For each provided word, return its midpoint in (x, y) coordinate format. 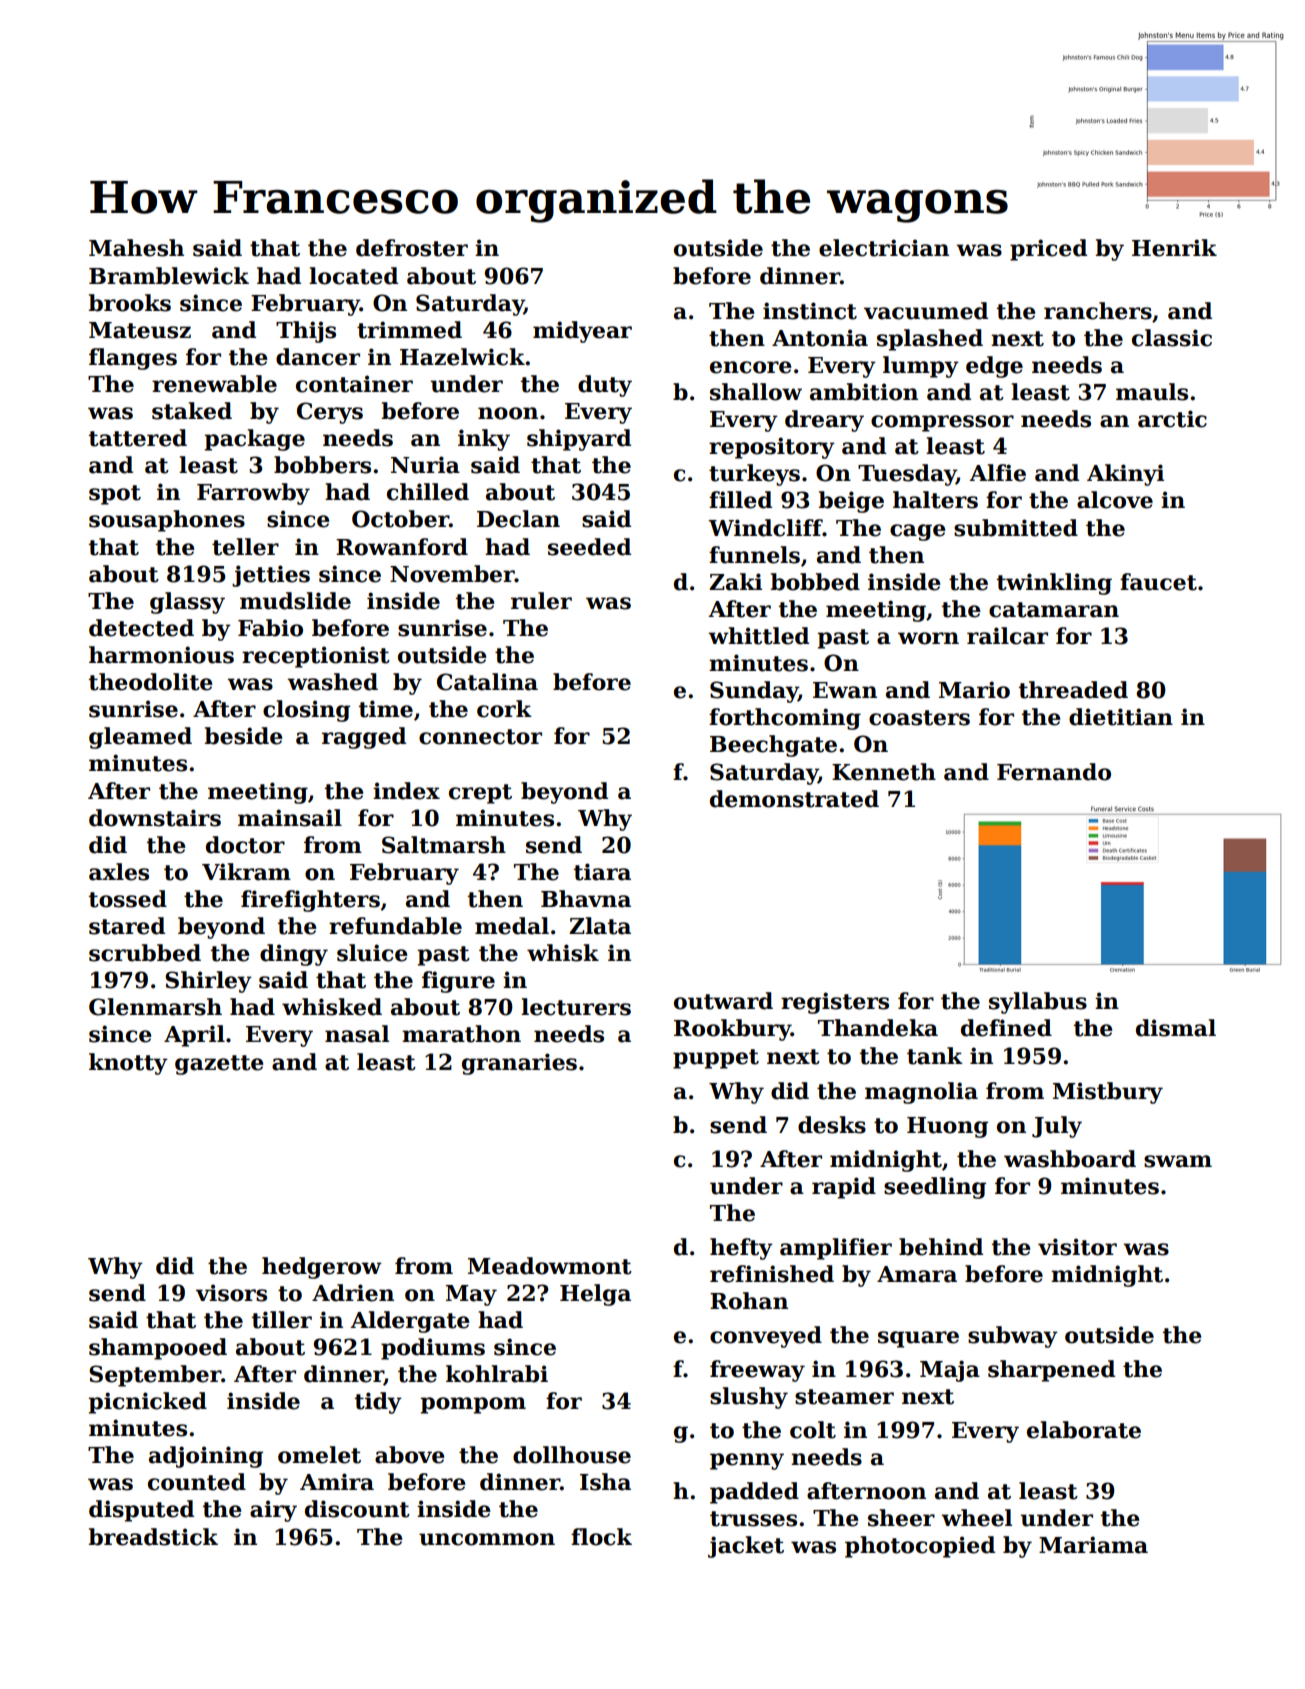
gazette (219, 1065)
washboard (1070, 1159)
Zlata (600, 926)
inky (484, 440)
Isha (605, 1482)
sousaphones (167, 521)
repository (772, 448)
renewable (214, 384)
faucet (1158, 582)
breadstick (153, 1537)
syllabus (1038, 1003)
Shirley (208, 982)
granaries (519, 1064)
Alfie (997, 473)
